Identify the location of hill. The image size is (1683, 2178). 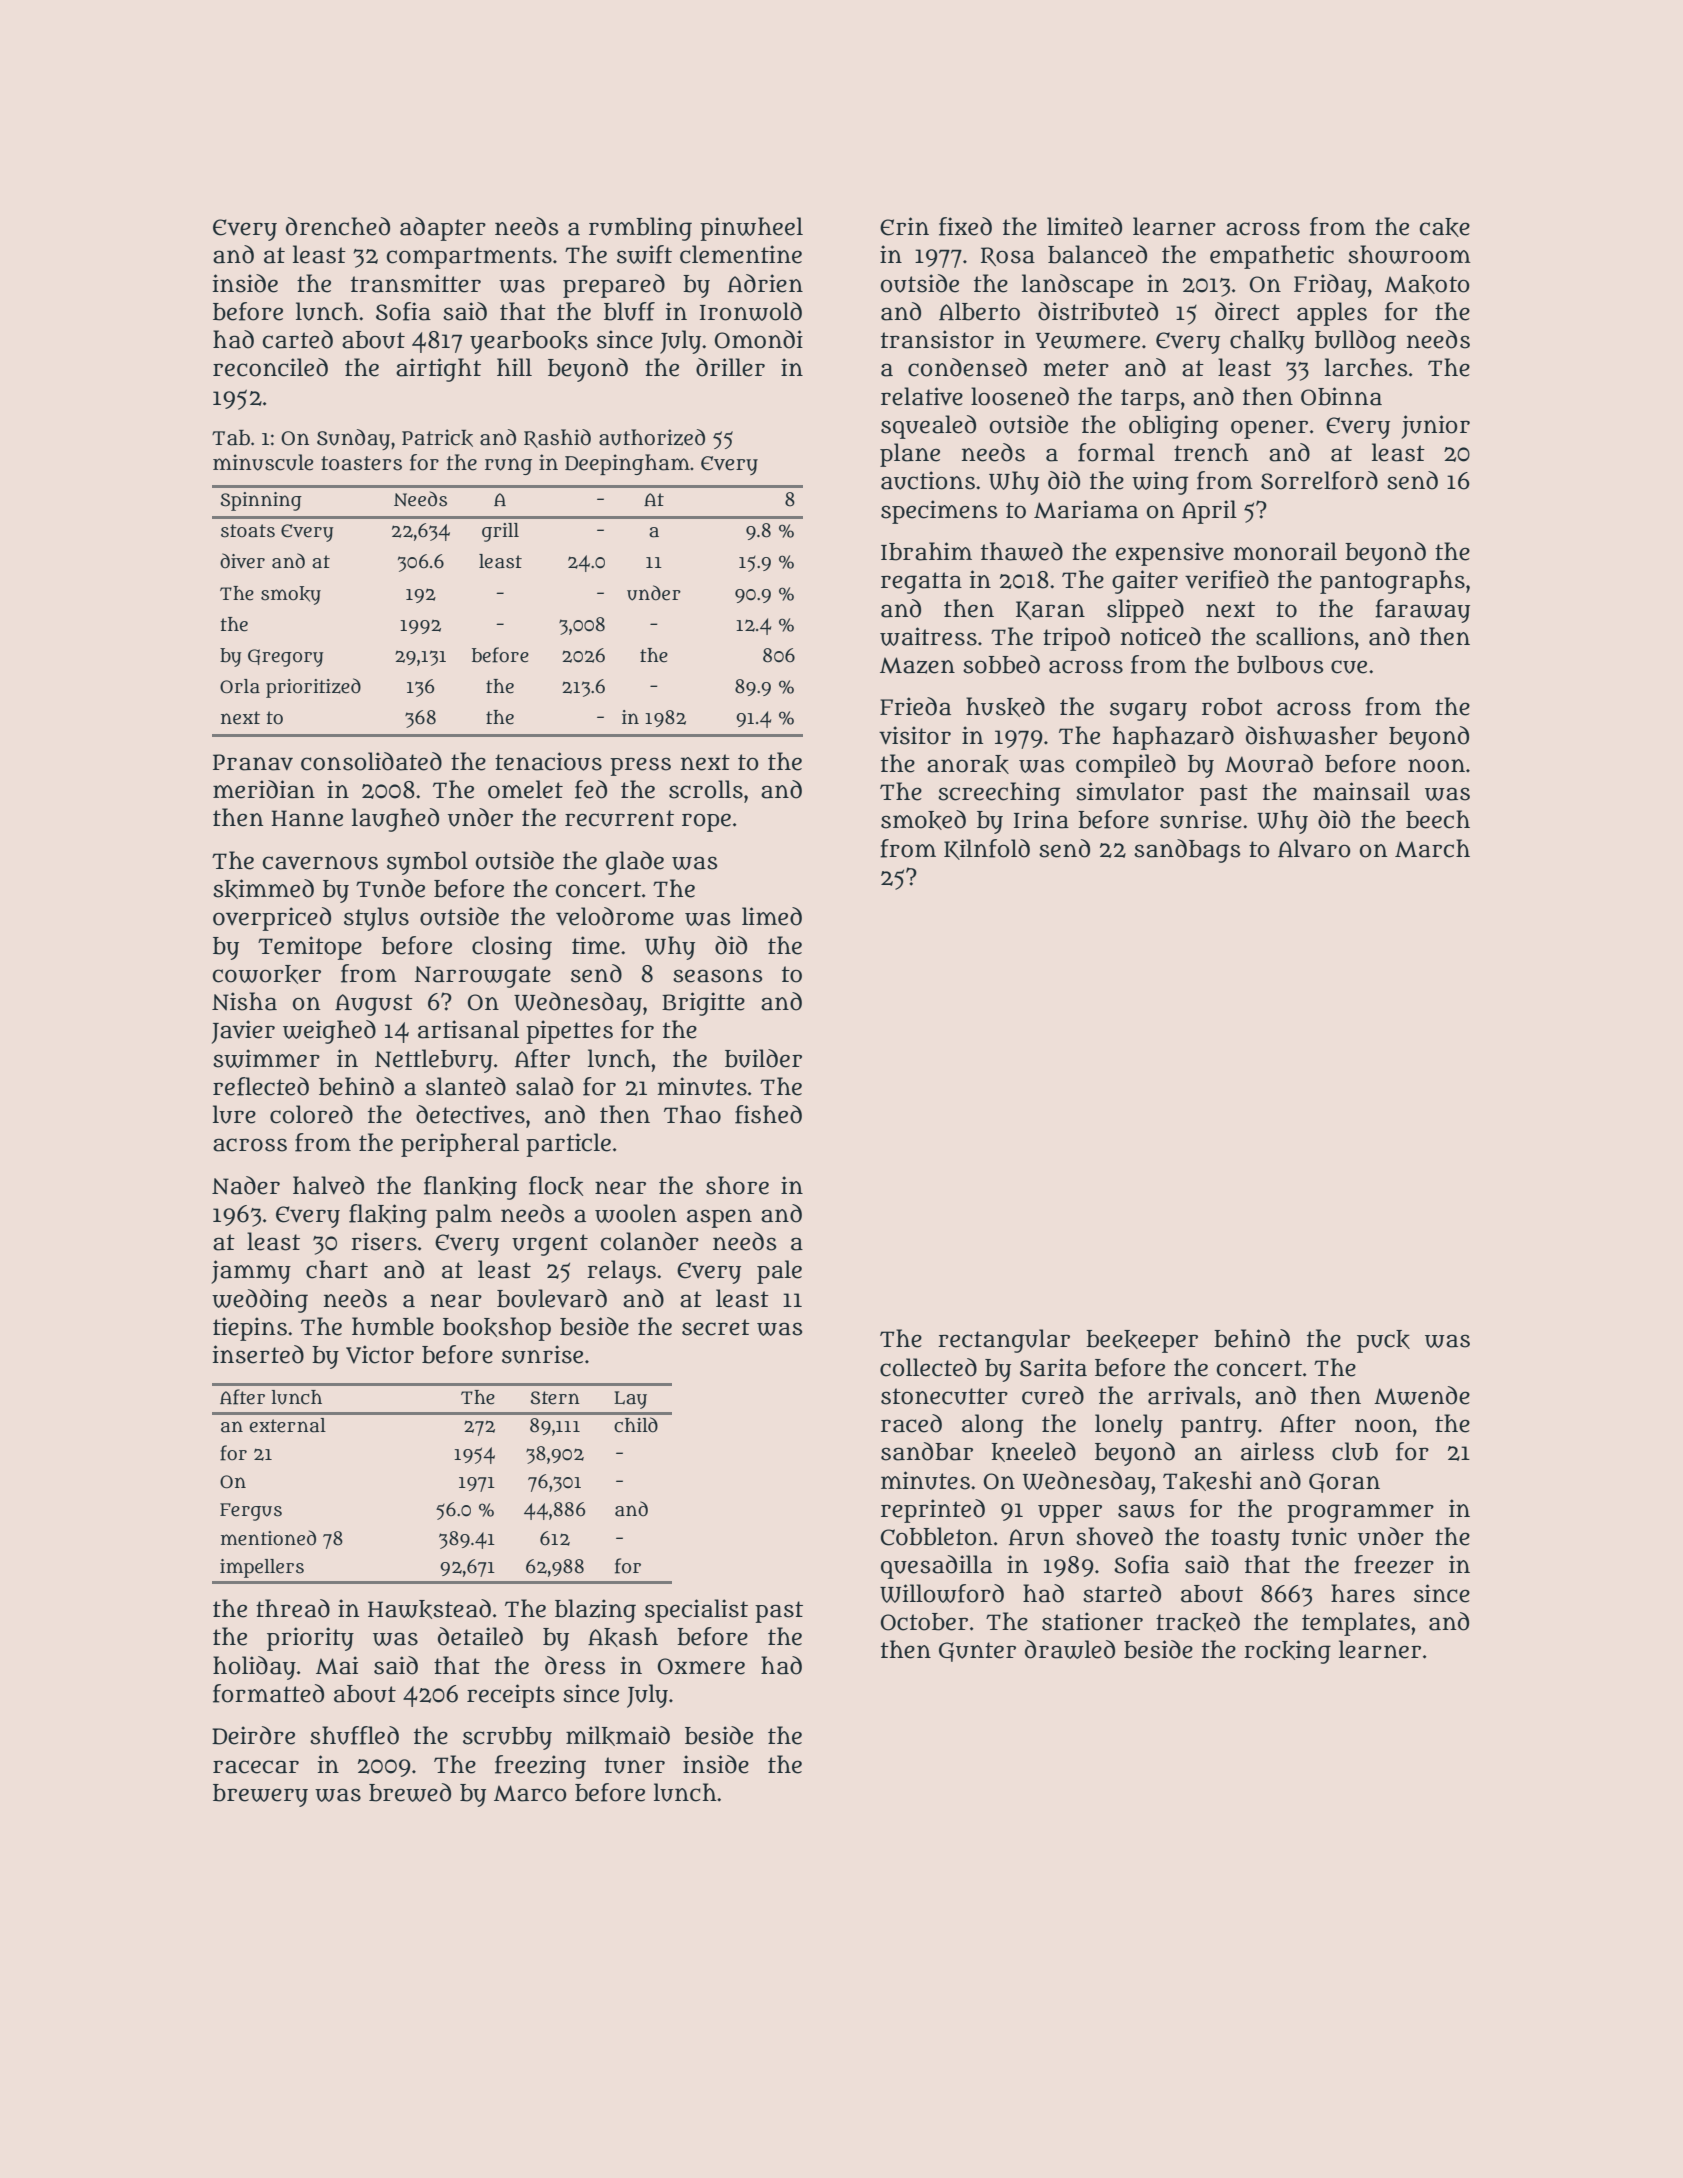
(514, 367).
